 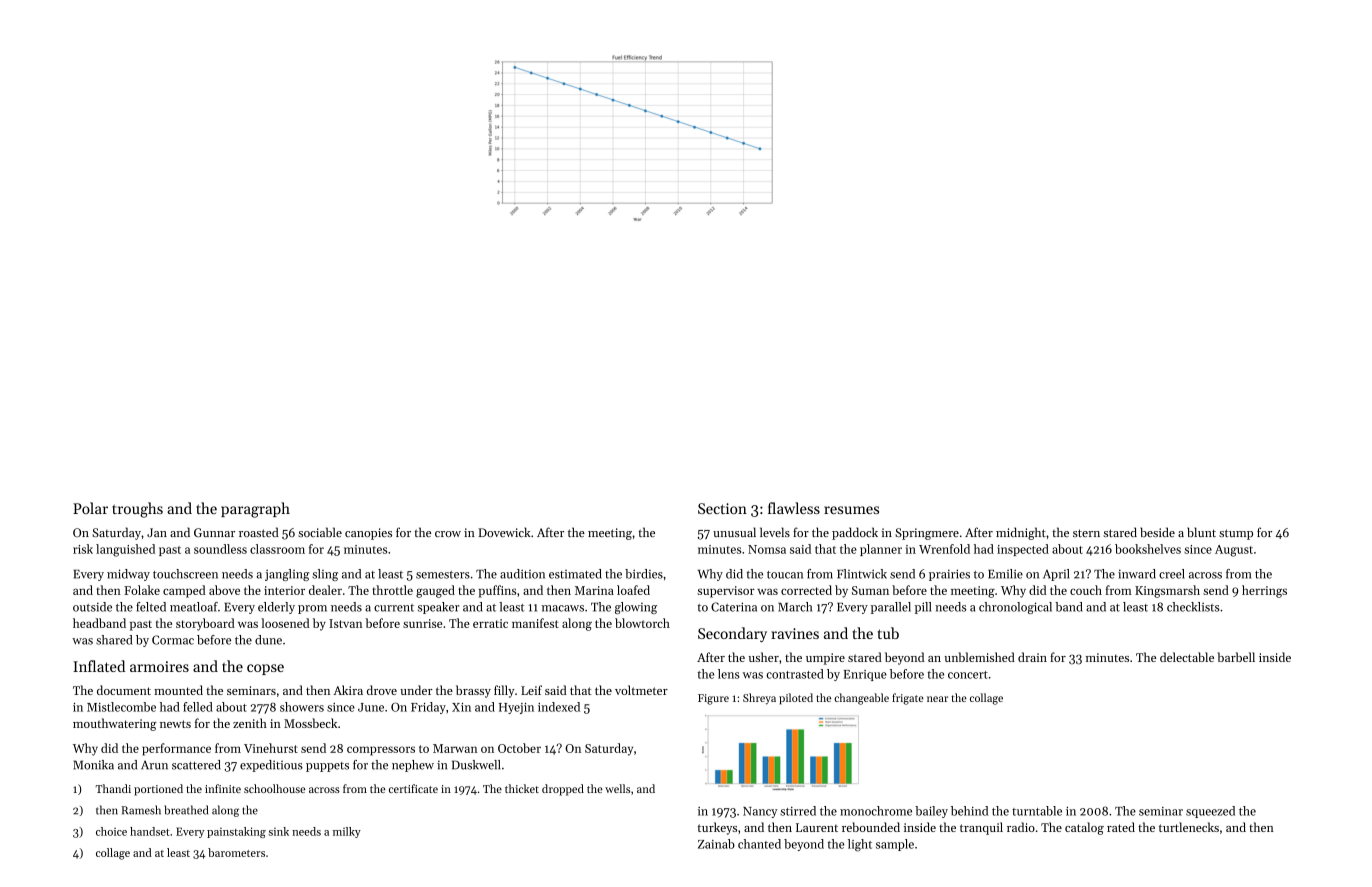 I want to click on schoolhouse, so click(x=274, y=788).
